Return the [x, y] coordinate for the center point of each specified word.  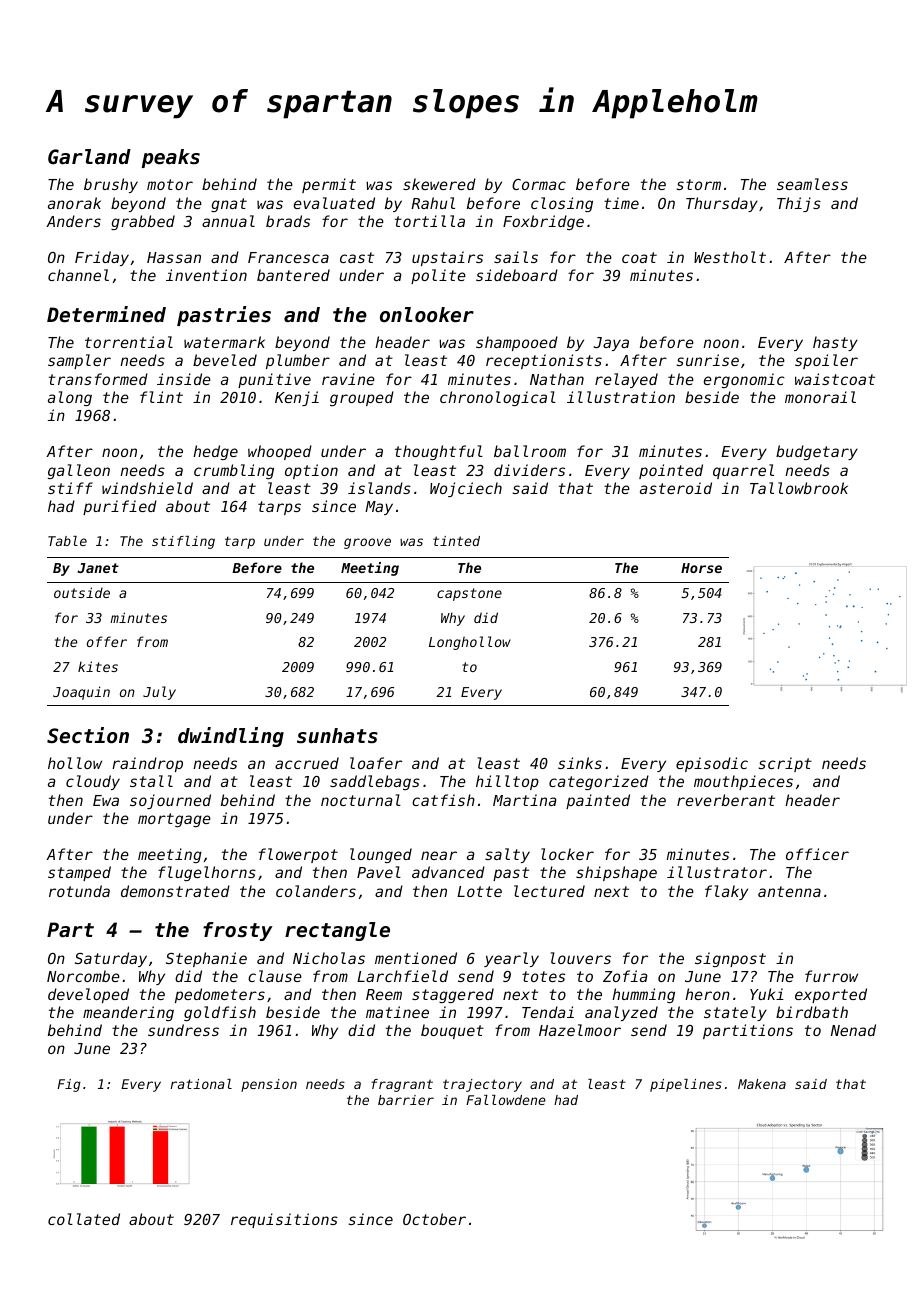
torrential [129, 342]
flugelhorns [207, 873]
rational [201, 1084]
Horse [701, 568]
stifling [183, 542]
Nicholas [329, 958]
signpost [730, 959]
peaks [171, 158]
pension [269, 1085]
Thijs [799, 204]
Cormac [539, 184]
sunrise [707, 360]
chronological [498, 398]
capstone [469, 594]
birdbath [812, 1012]
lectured [549, 891]
